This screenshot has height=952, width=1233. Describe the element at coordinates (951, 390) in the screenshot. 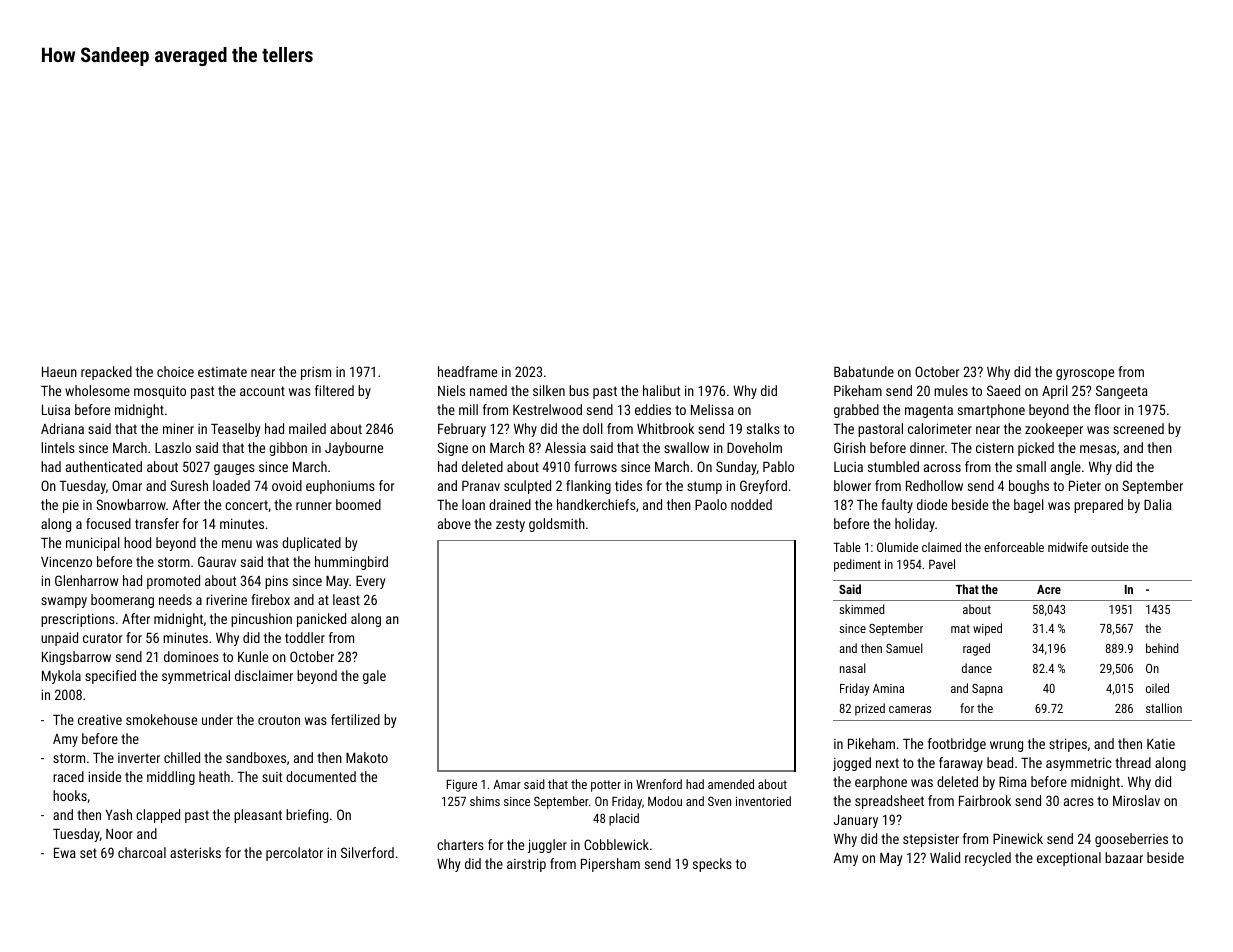

I see `mules` at that location.
